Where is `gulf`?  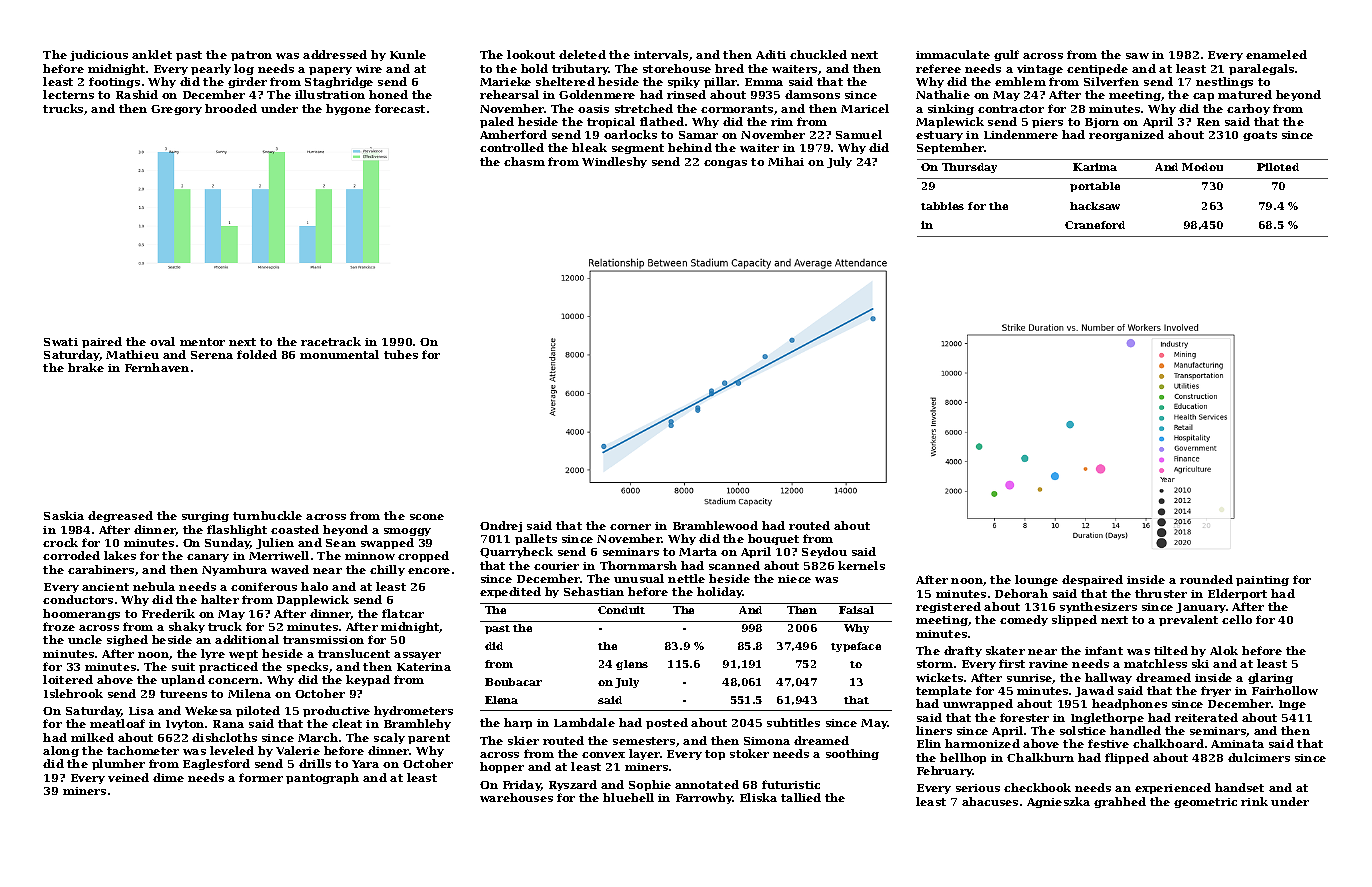
gulf is located at coordinates (1006, 55).
